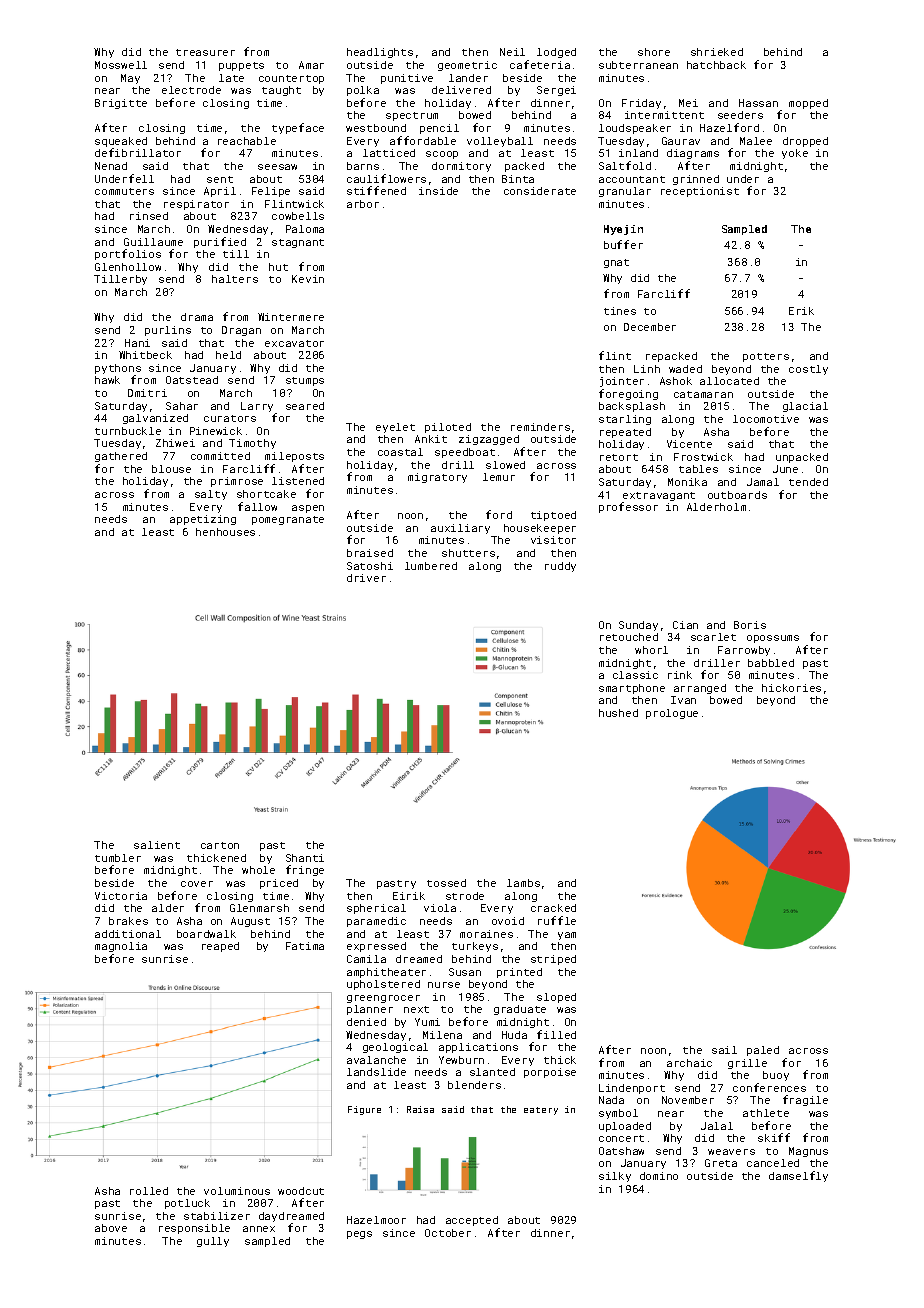 Image resolution: width=924 pixels, height=1308 pixels. What do you see at coordinates (225, 532) in the document?
I see `henhouses` at bounding box center [225, 532].
